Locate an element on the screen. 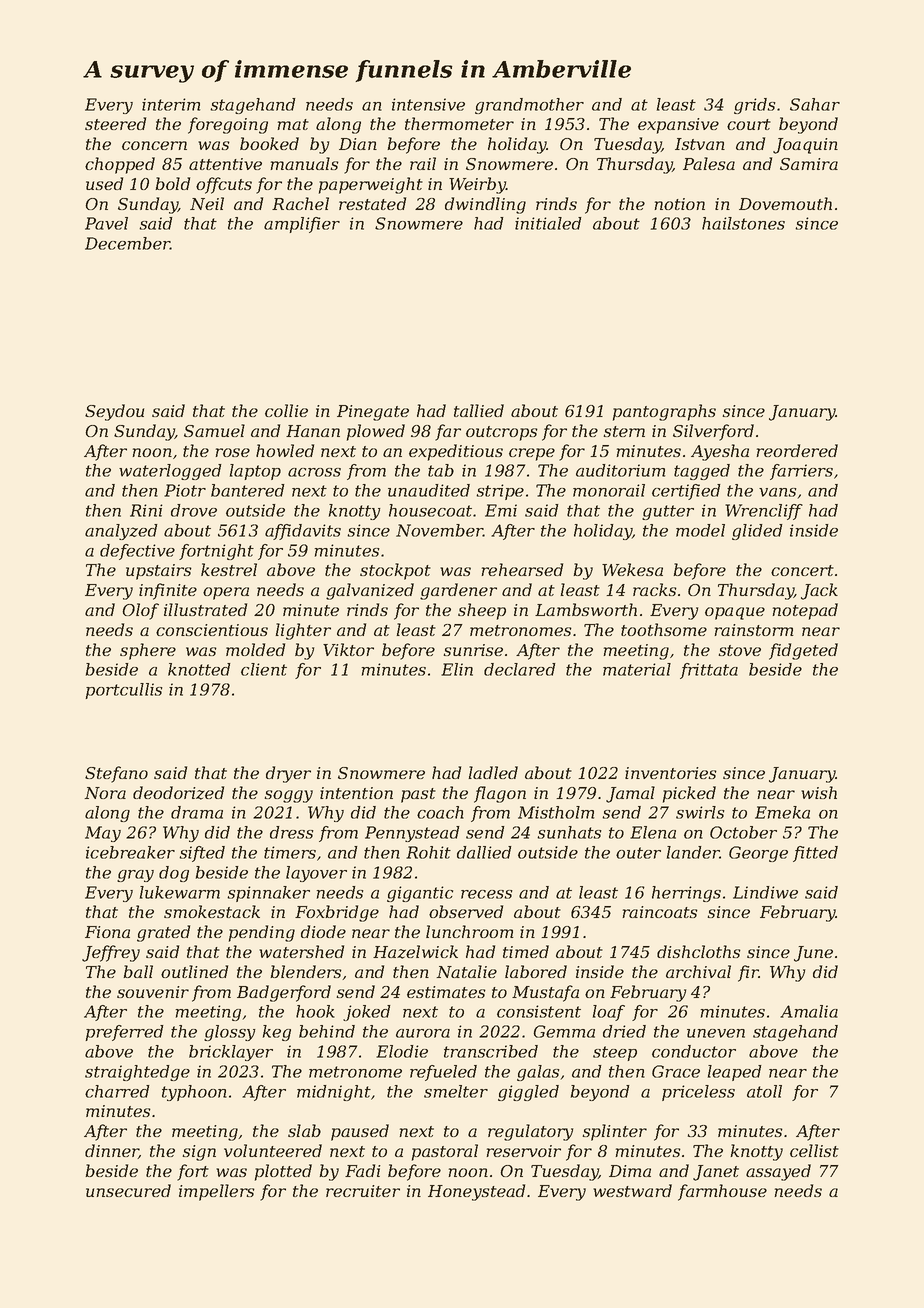 The height and width of the screenshot is (1308, 924). cellist is located at coordinates (814, 1150).
